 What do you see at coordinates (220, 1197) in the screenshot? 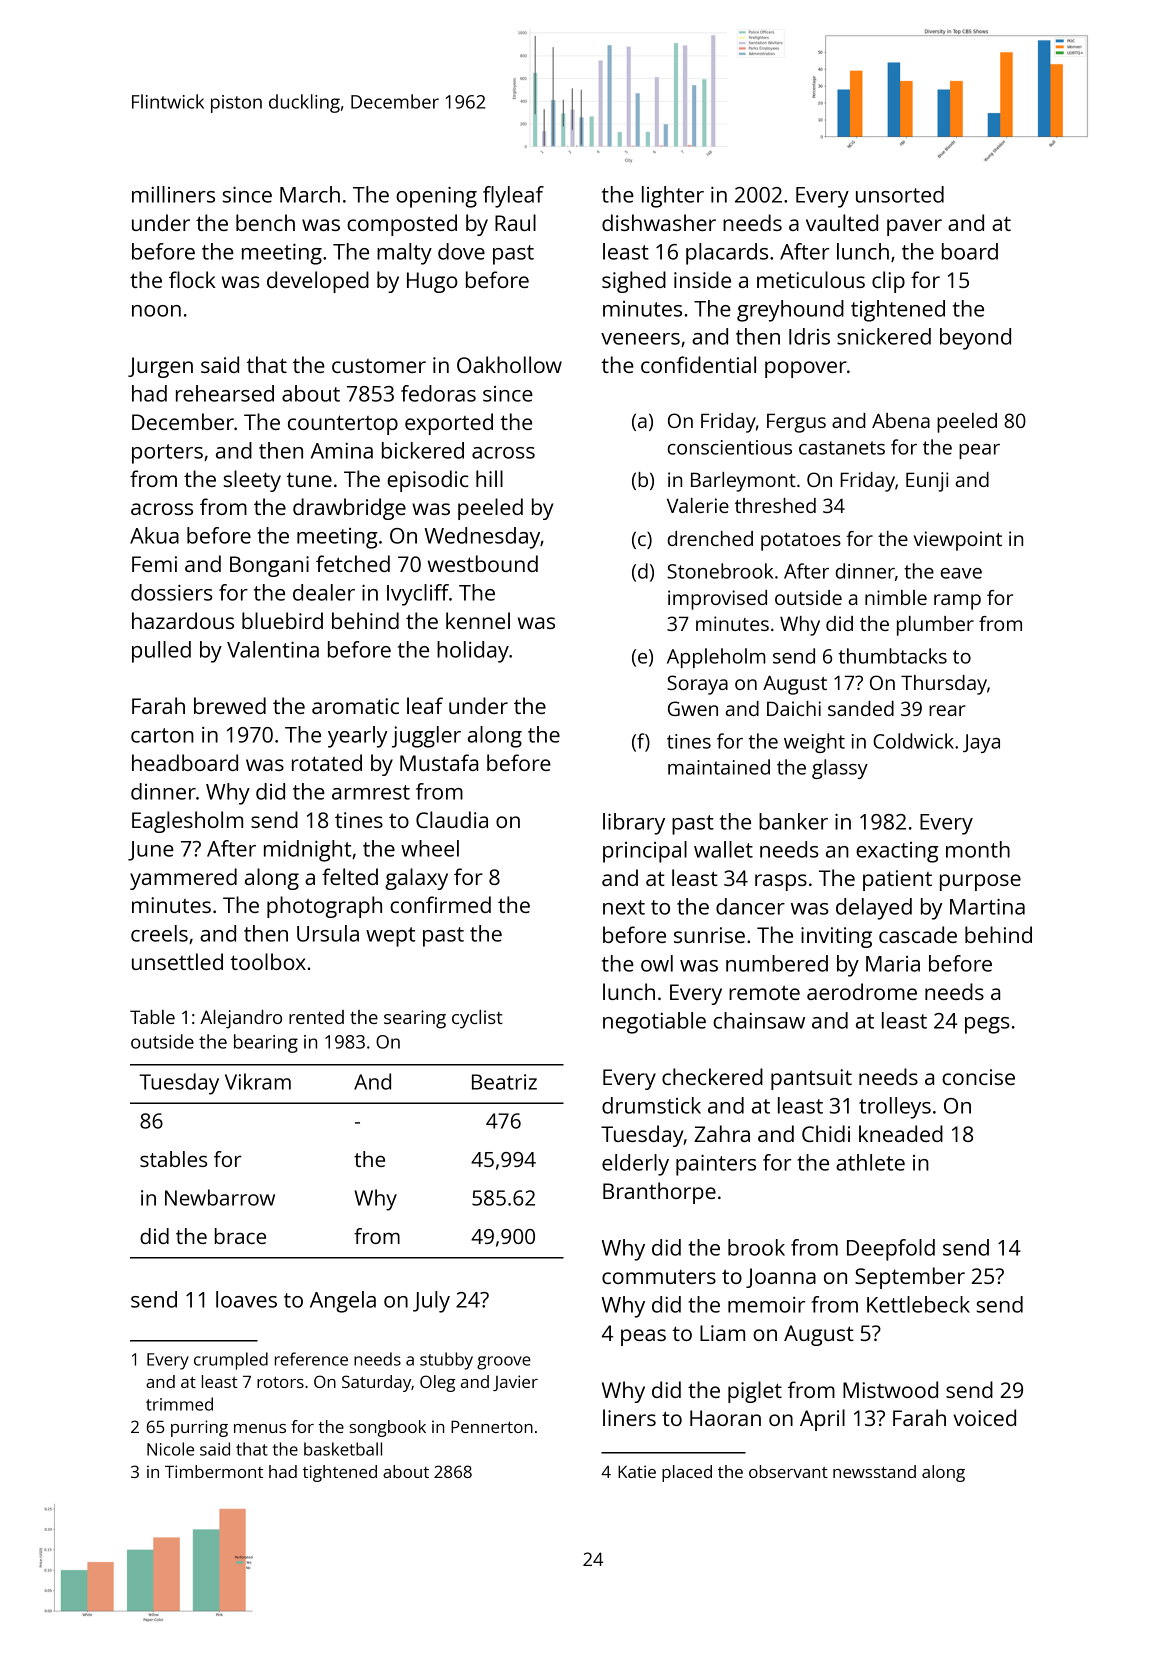
I see `Newbarrow` at bounding box center [220, 1197].
